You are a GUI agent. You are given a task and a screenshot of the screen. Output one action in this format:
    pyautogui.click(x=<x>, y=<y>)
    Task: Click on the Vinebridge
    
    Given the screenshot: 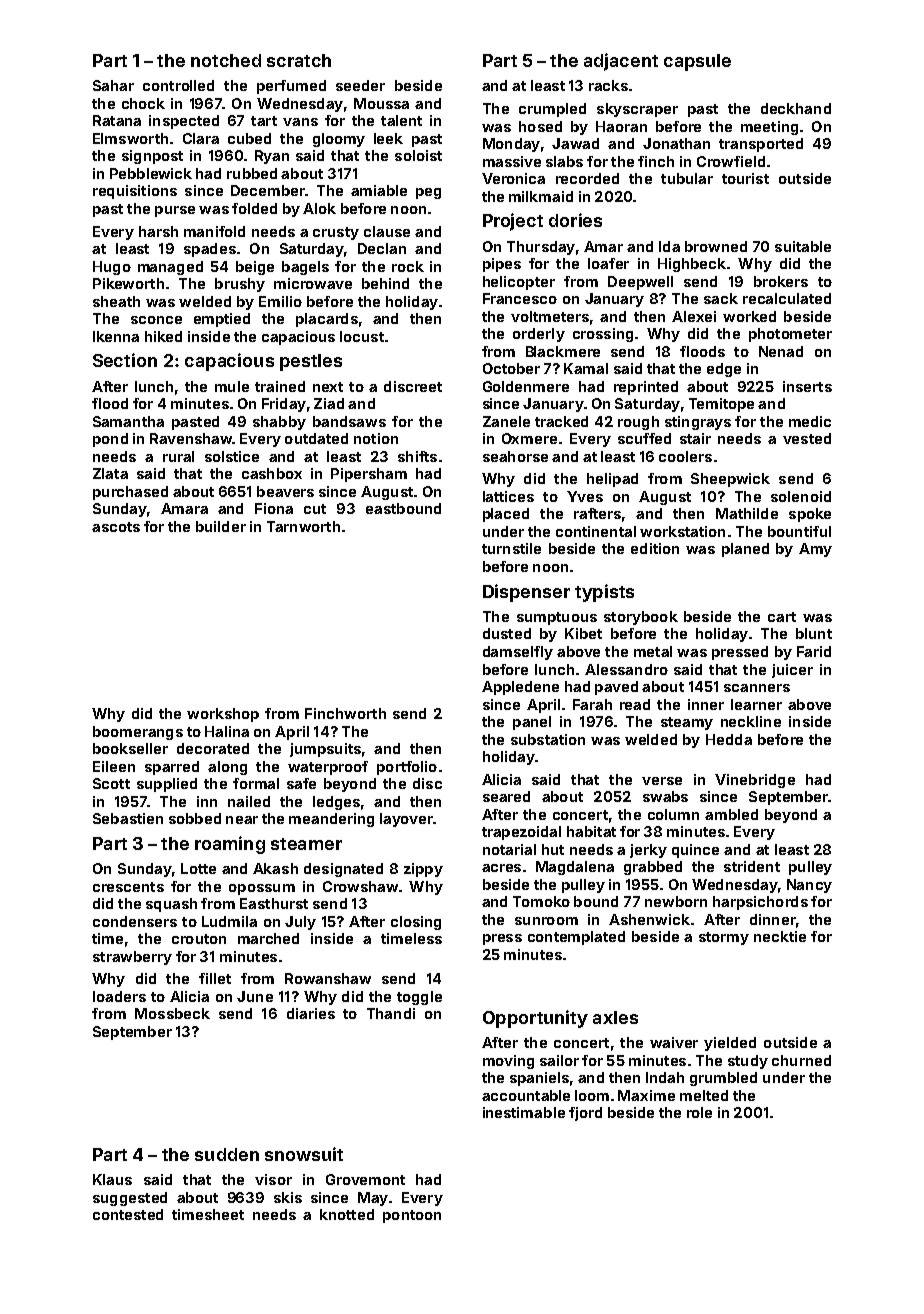 What is the action you would take?
    pyautogui.click(x=755, y=781)
